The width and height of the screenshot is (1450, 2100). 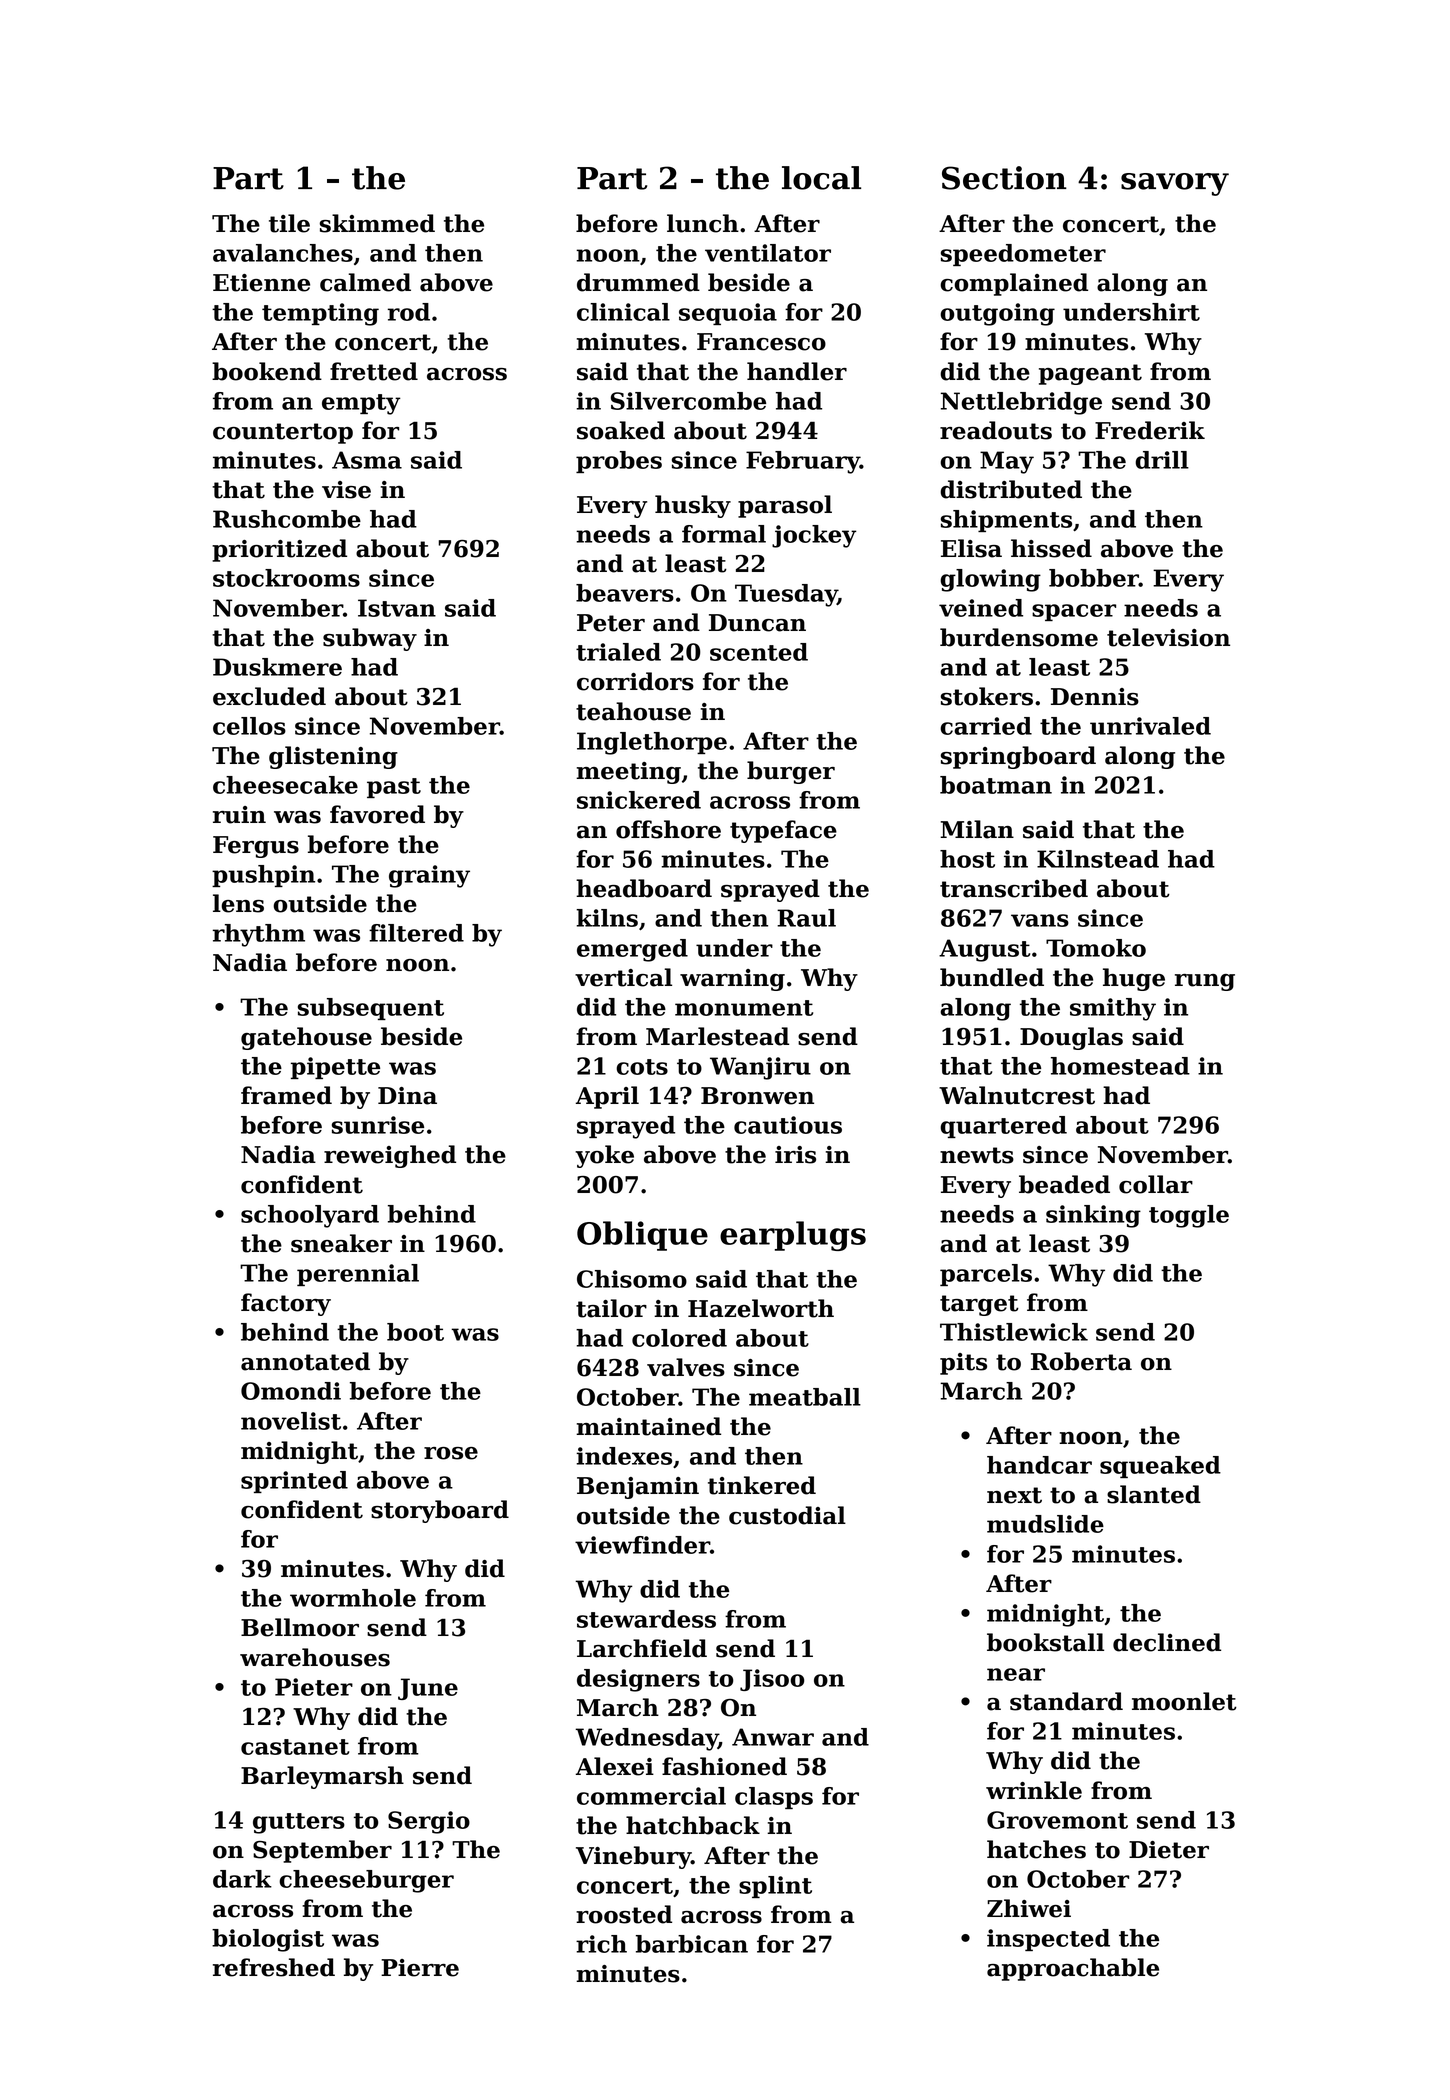 What do you see at coordinates (289, 223) in the screenshot?
I see `tile` at bounding box center [289, 223].
